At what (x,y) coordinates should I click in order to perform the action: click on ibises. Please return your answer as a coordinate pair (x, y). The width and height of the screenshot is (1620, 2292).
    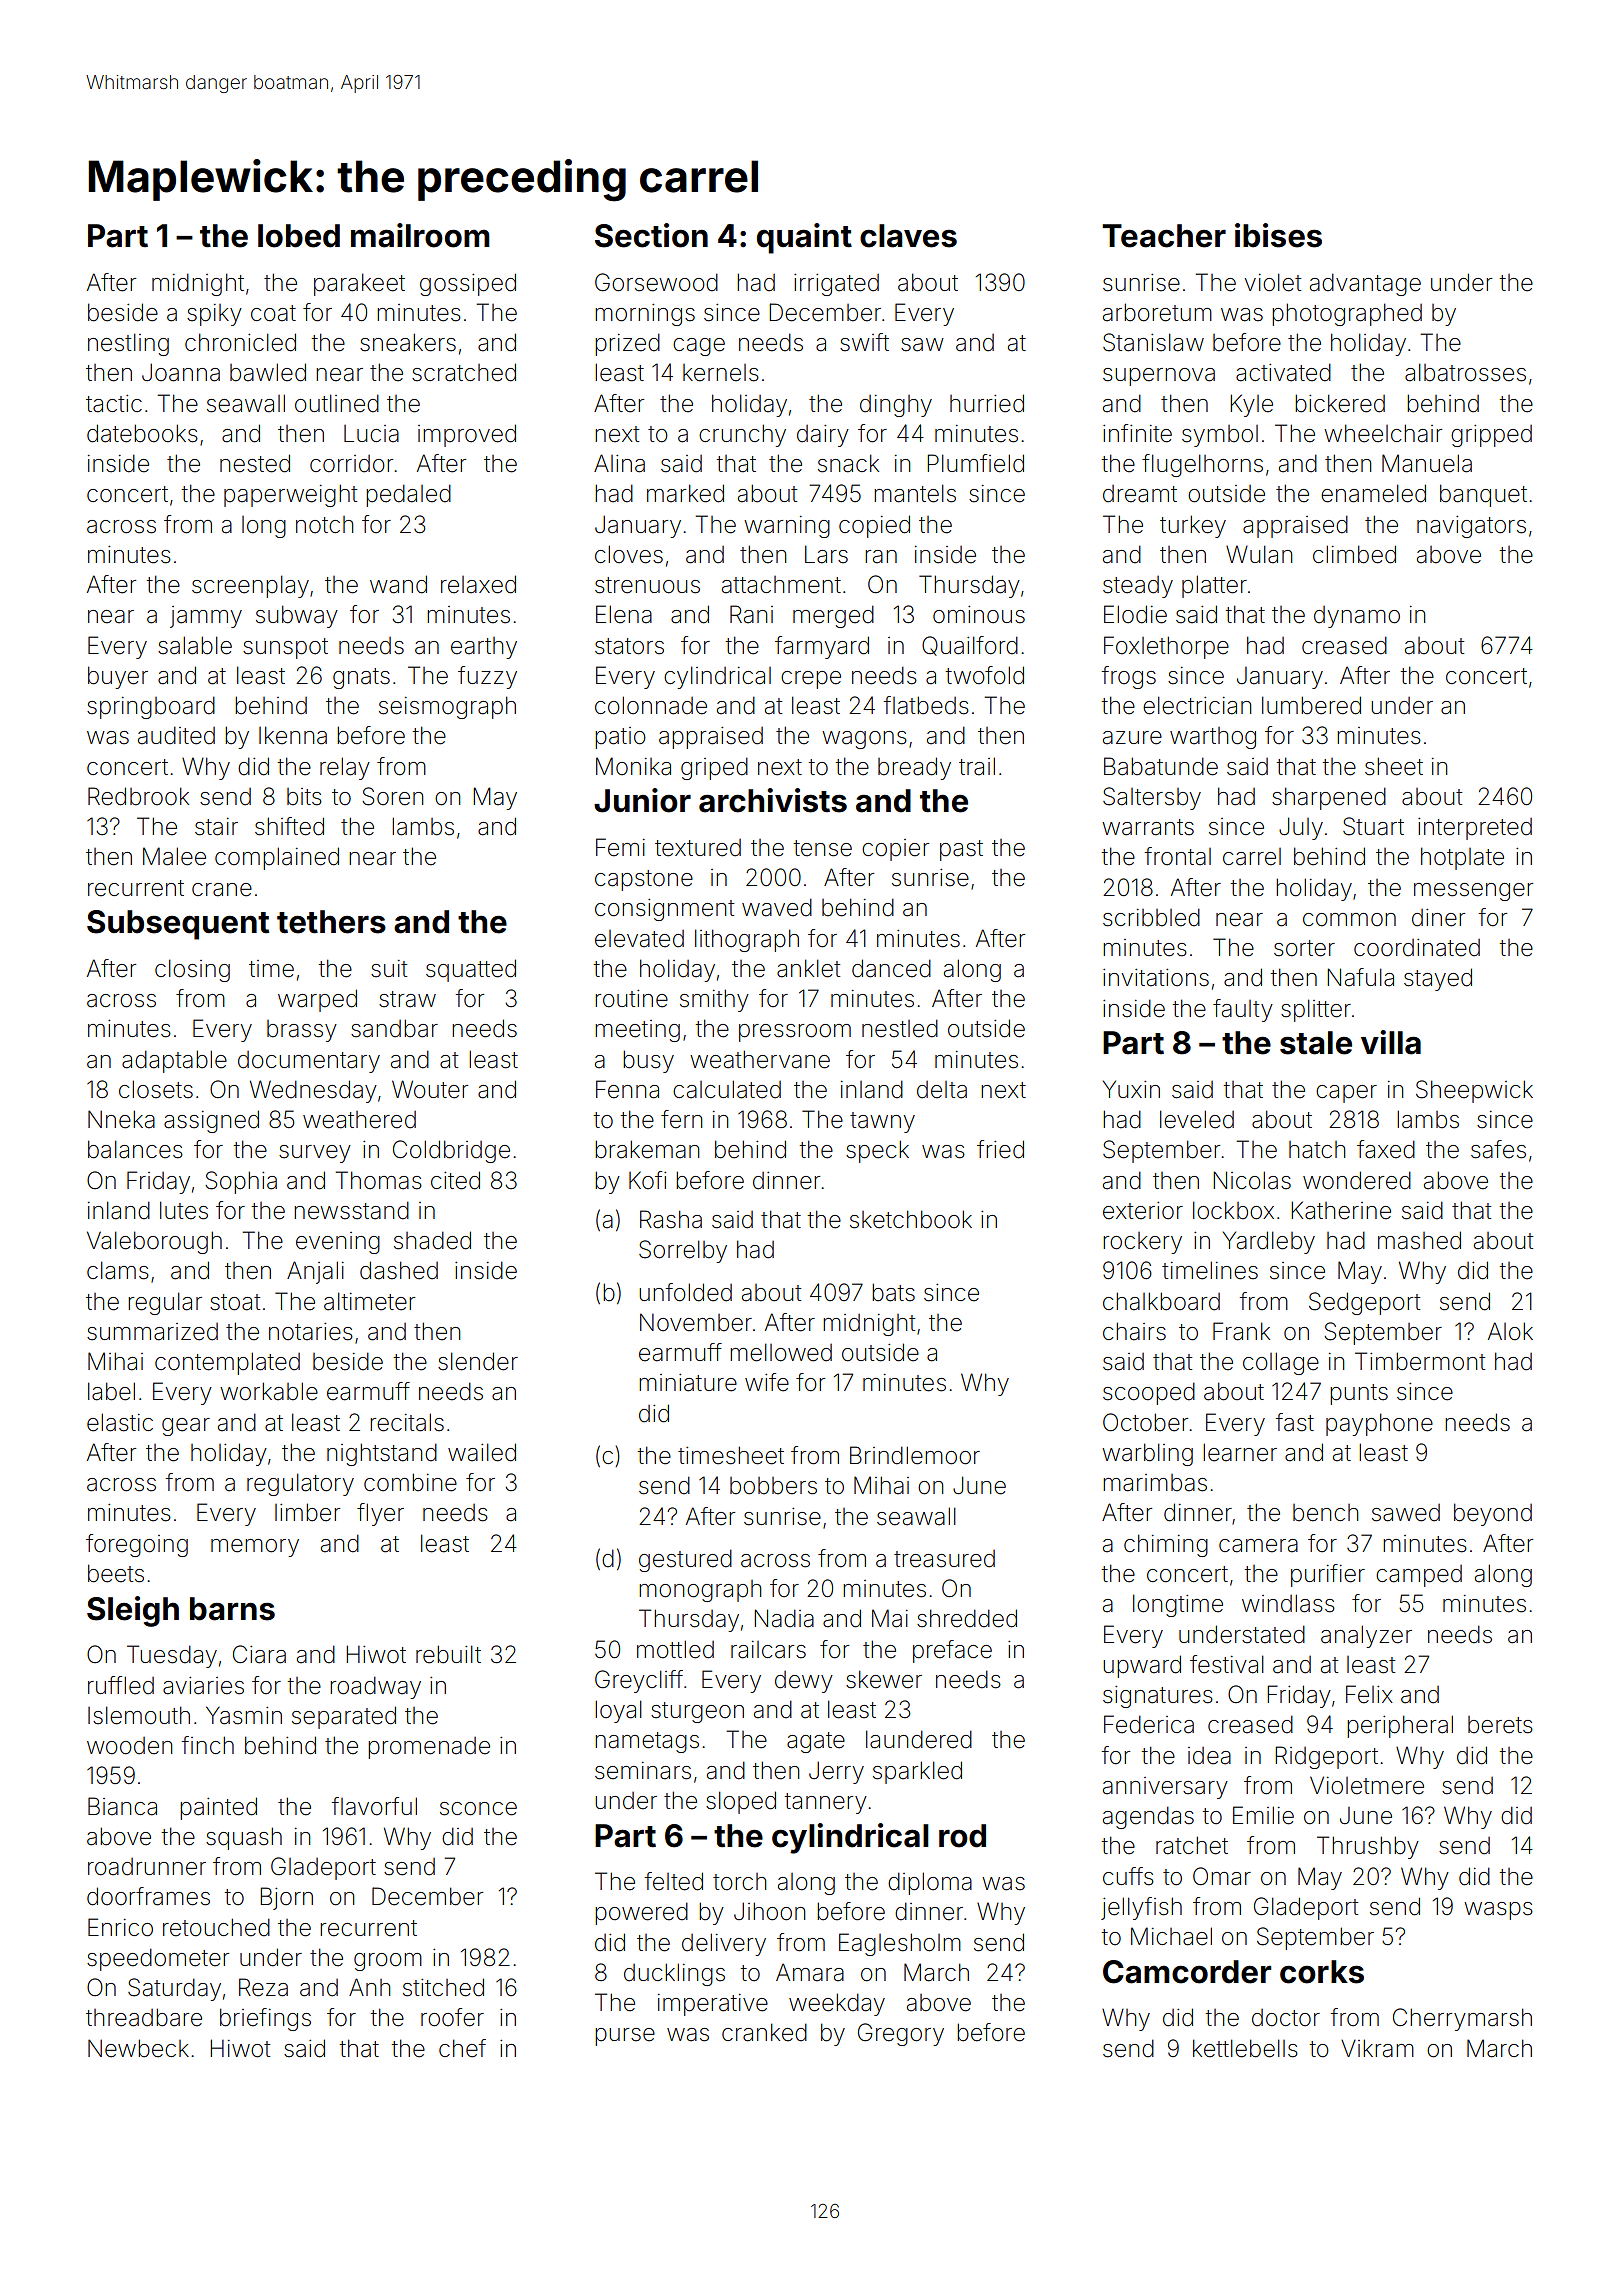
    Looking at the image, I should click on (1278, 235).
